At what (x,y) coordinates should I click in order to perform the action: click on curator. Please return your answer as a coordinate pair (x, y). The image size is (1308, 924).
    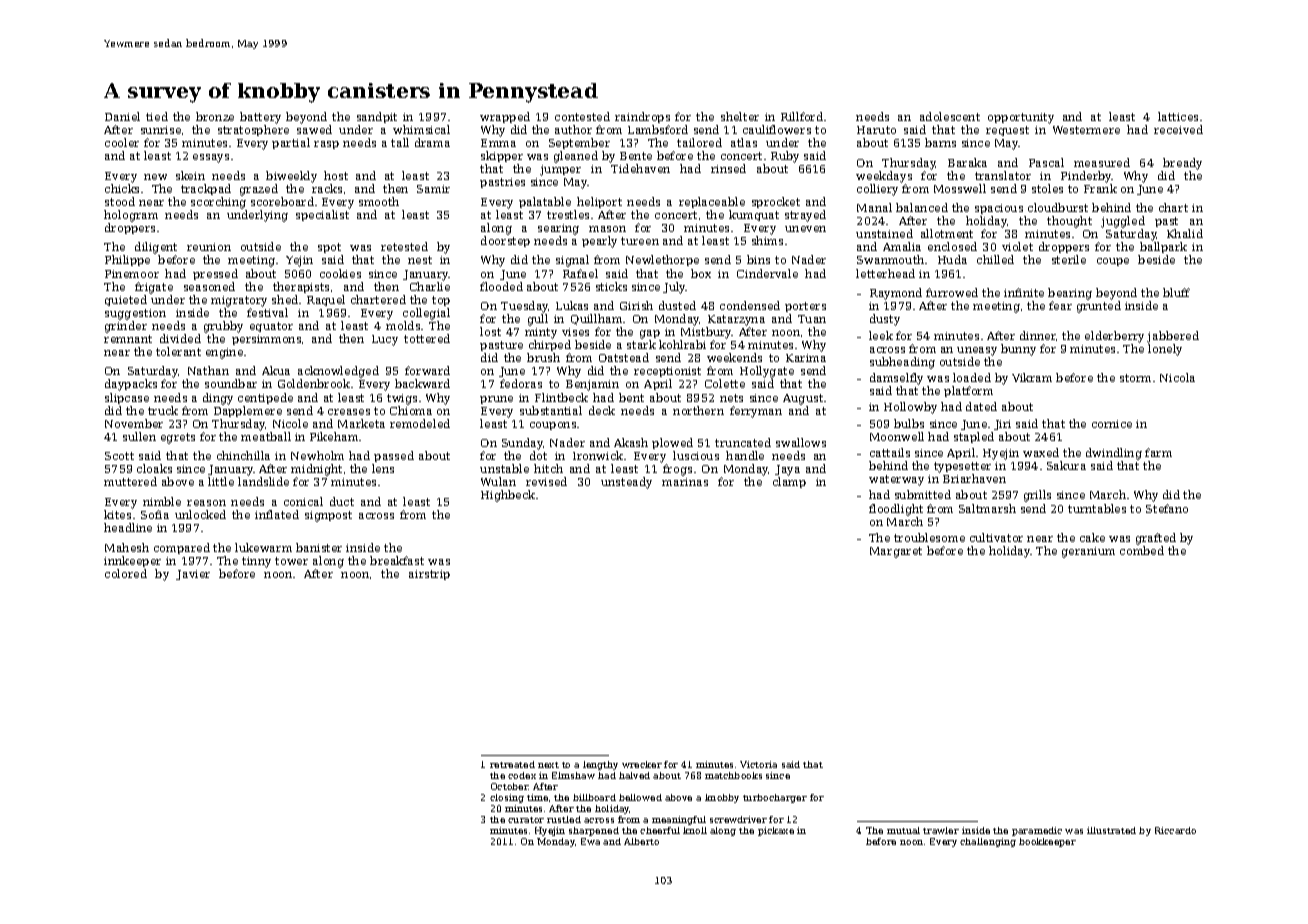
    Looking at the image, I should click on (526, 820).
